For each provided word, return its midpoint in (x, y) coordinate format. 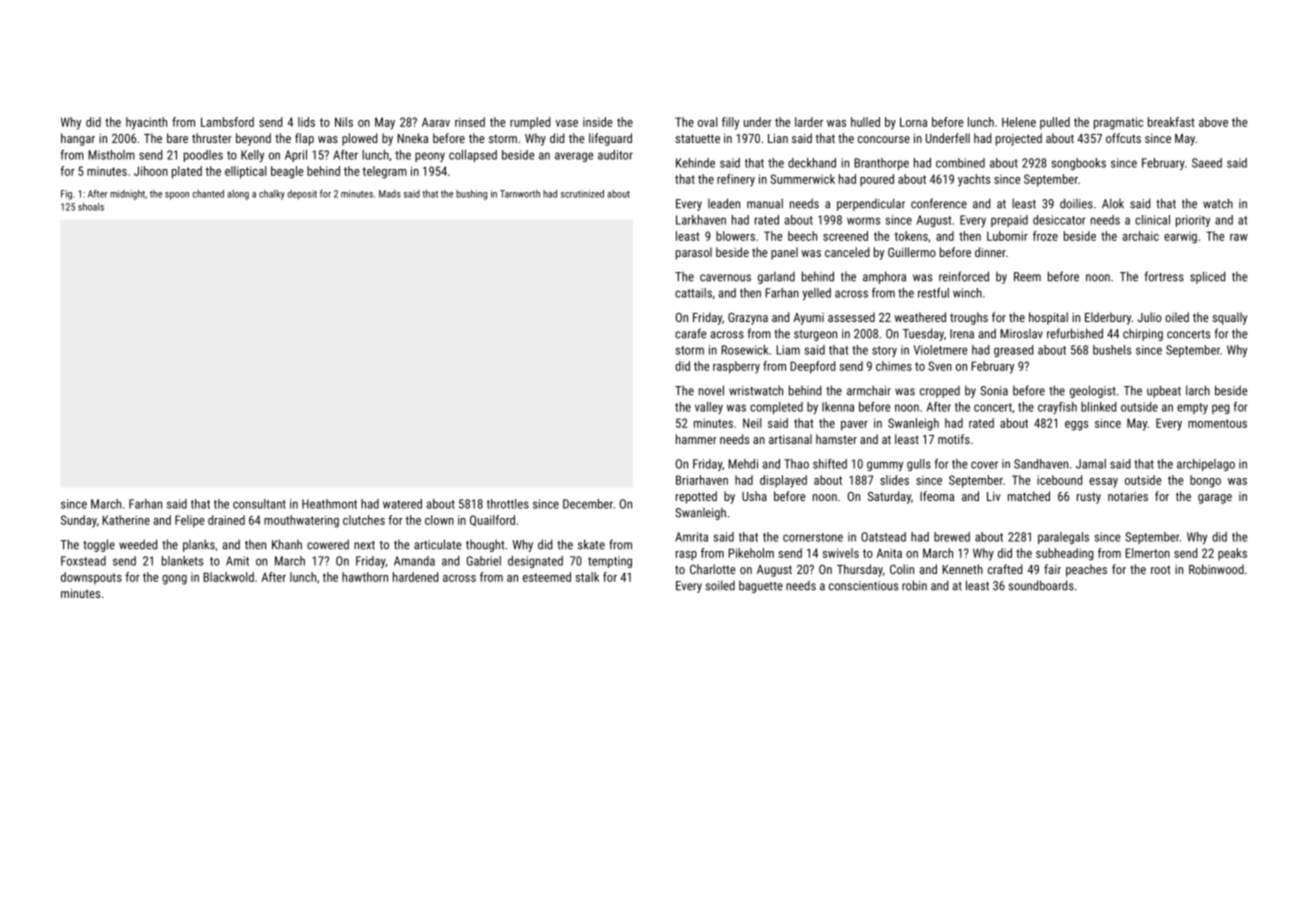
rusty (1089, 498)
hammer (696, 439)
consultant (259, 504)
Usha (754, 496)
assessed (851, 317)
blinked (1098, 407)
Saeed (1207, 163)
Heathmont (329, 504)
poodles (203, 156)
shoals (91, 207)
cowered (328, 544)
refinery (736, 180)
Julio (1150, 317)
